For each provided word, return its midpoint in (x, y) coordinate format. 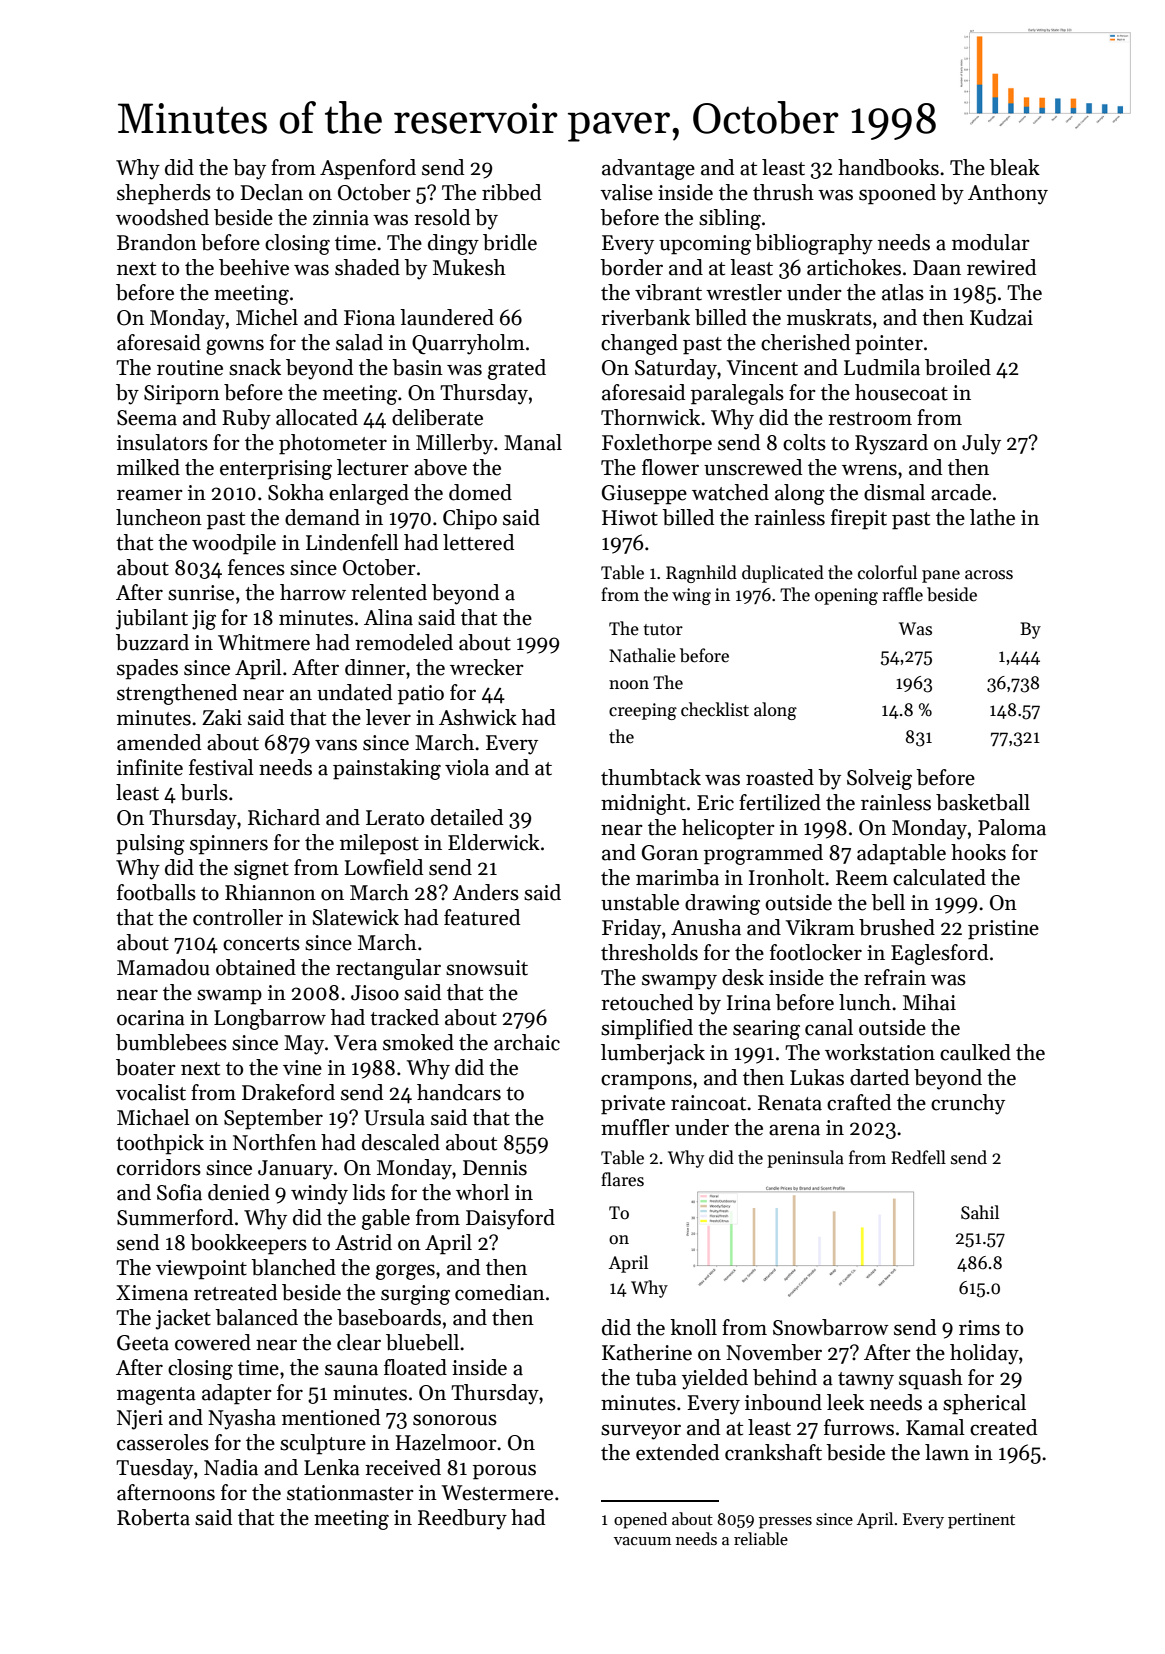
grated (517, 369)
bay (249, 169)
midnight (643, 804)
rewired (1001, 267)
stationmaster (350, 1493)
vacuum (642, 1541)
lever (388, 717)
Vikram (820, 927)
